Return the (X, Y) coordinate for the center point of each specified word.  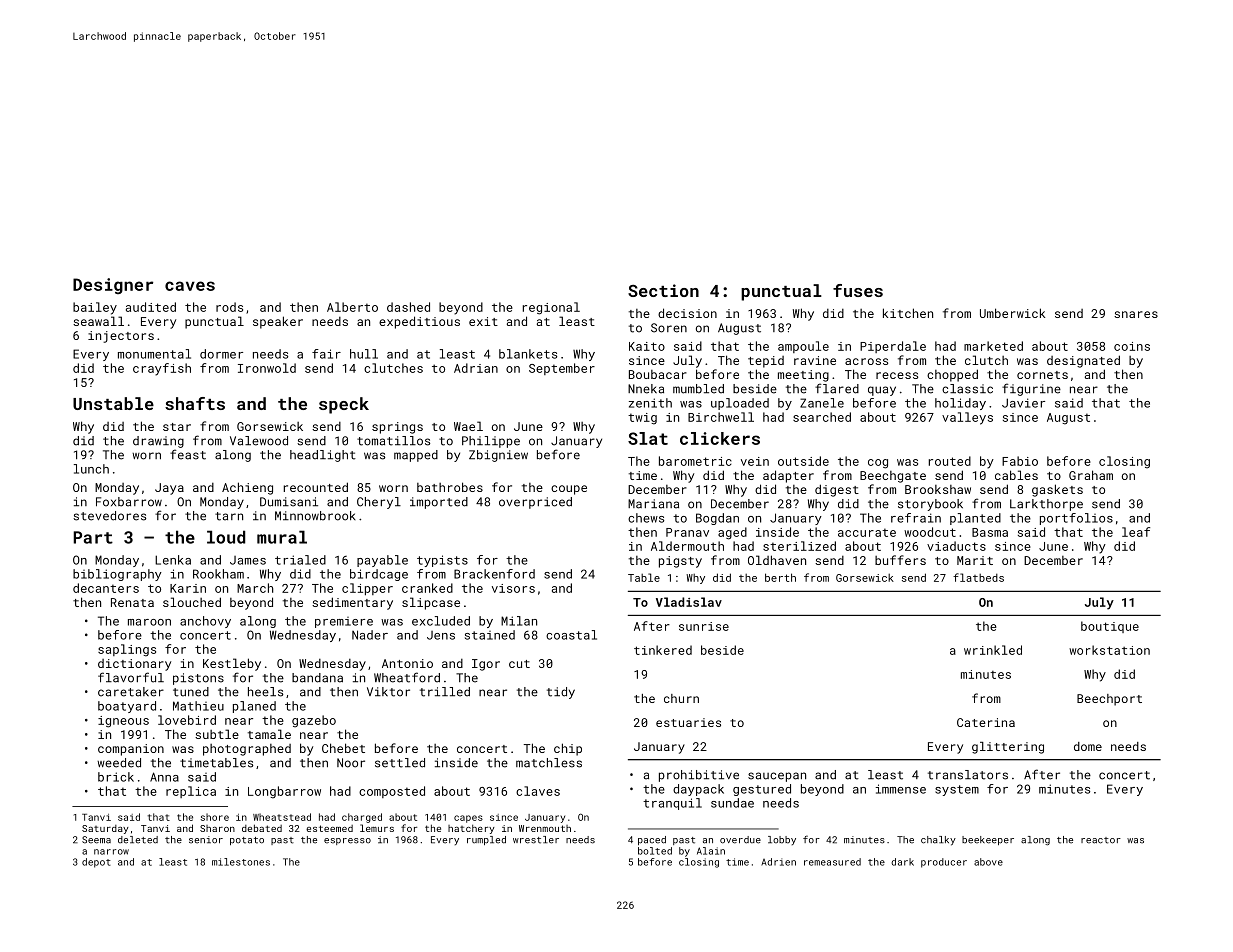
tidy (561, 693)
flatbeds (978, 577)
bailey (95, 308)
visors (513, 588)
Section (663, 290)
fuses (858, 290)
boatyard (127, 707)
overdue (740, 840)
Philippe (491, 442)
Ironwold (267, 368)
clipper (367, 589)
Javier (1023, 403)
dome (1088, 746)
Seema (96, 840)
